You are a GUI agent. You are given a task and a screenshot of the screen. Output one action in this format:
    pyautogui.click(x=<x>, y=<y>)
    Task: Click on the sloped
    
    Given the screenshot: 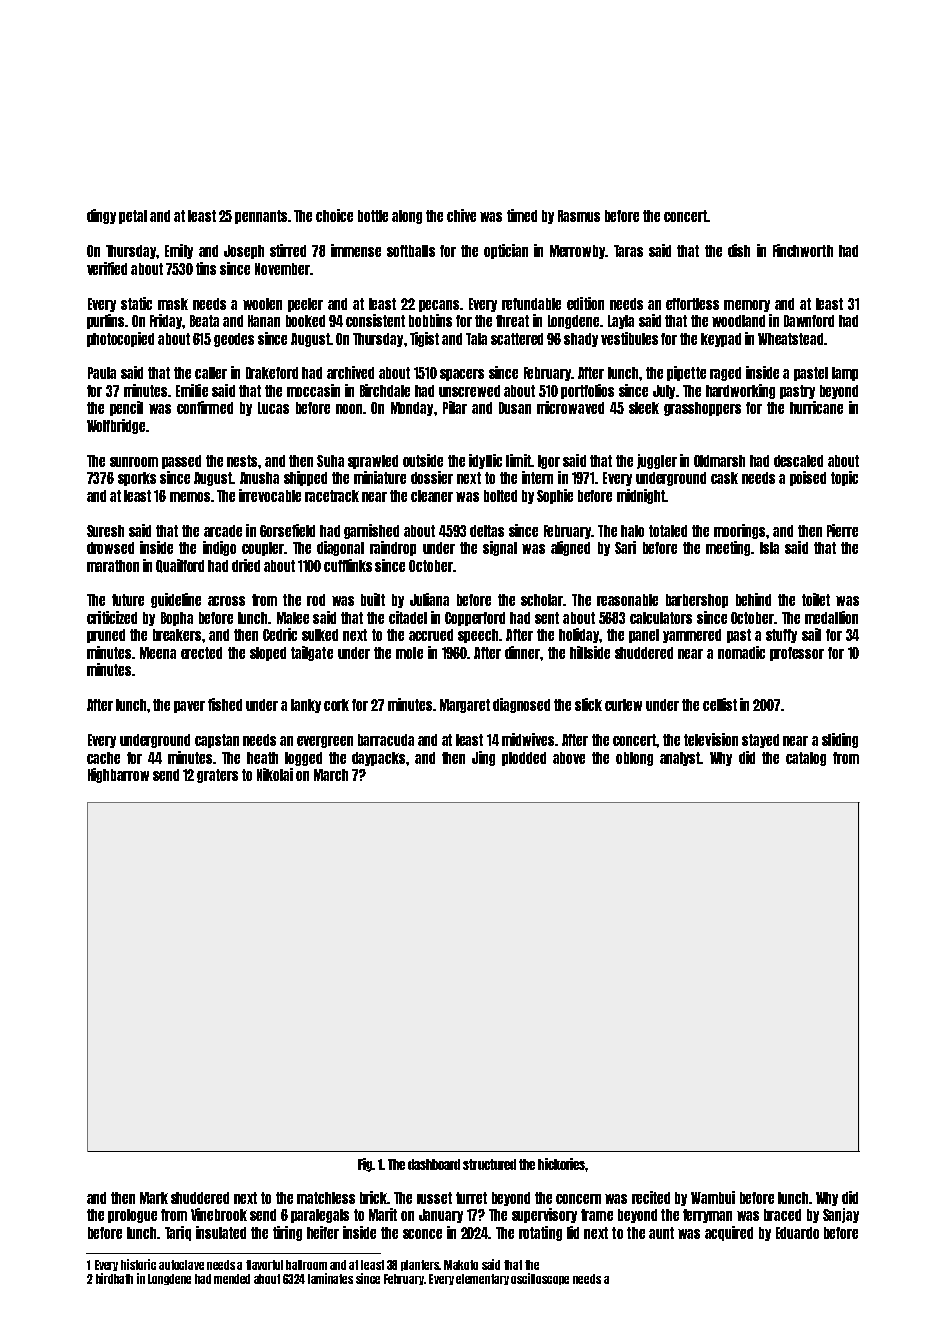 What is the action you would take?
    pyautogui.click(x=268, y=654)
